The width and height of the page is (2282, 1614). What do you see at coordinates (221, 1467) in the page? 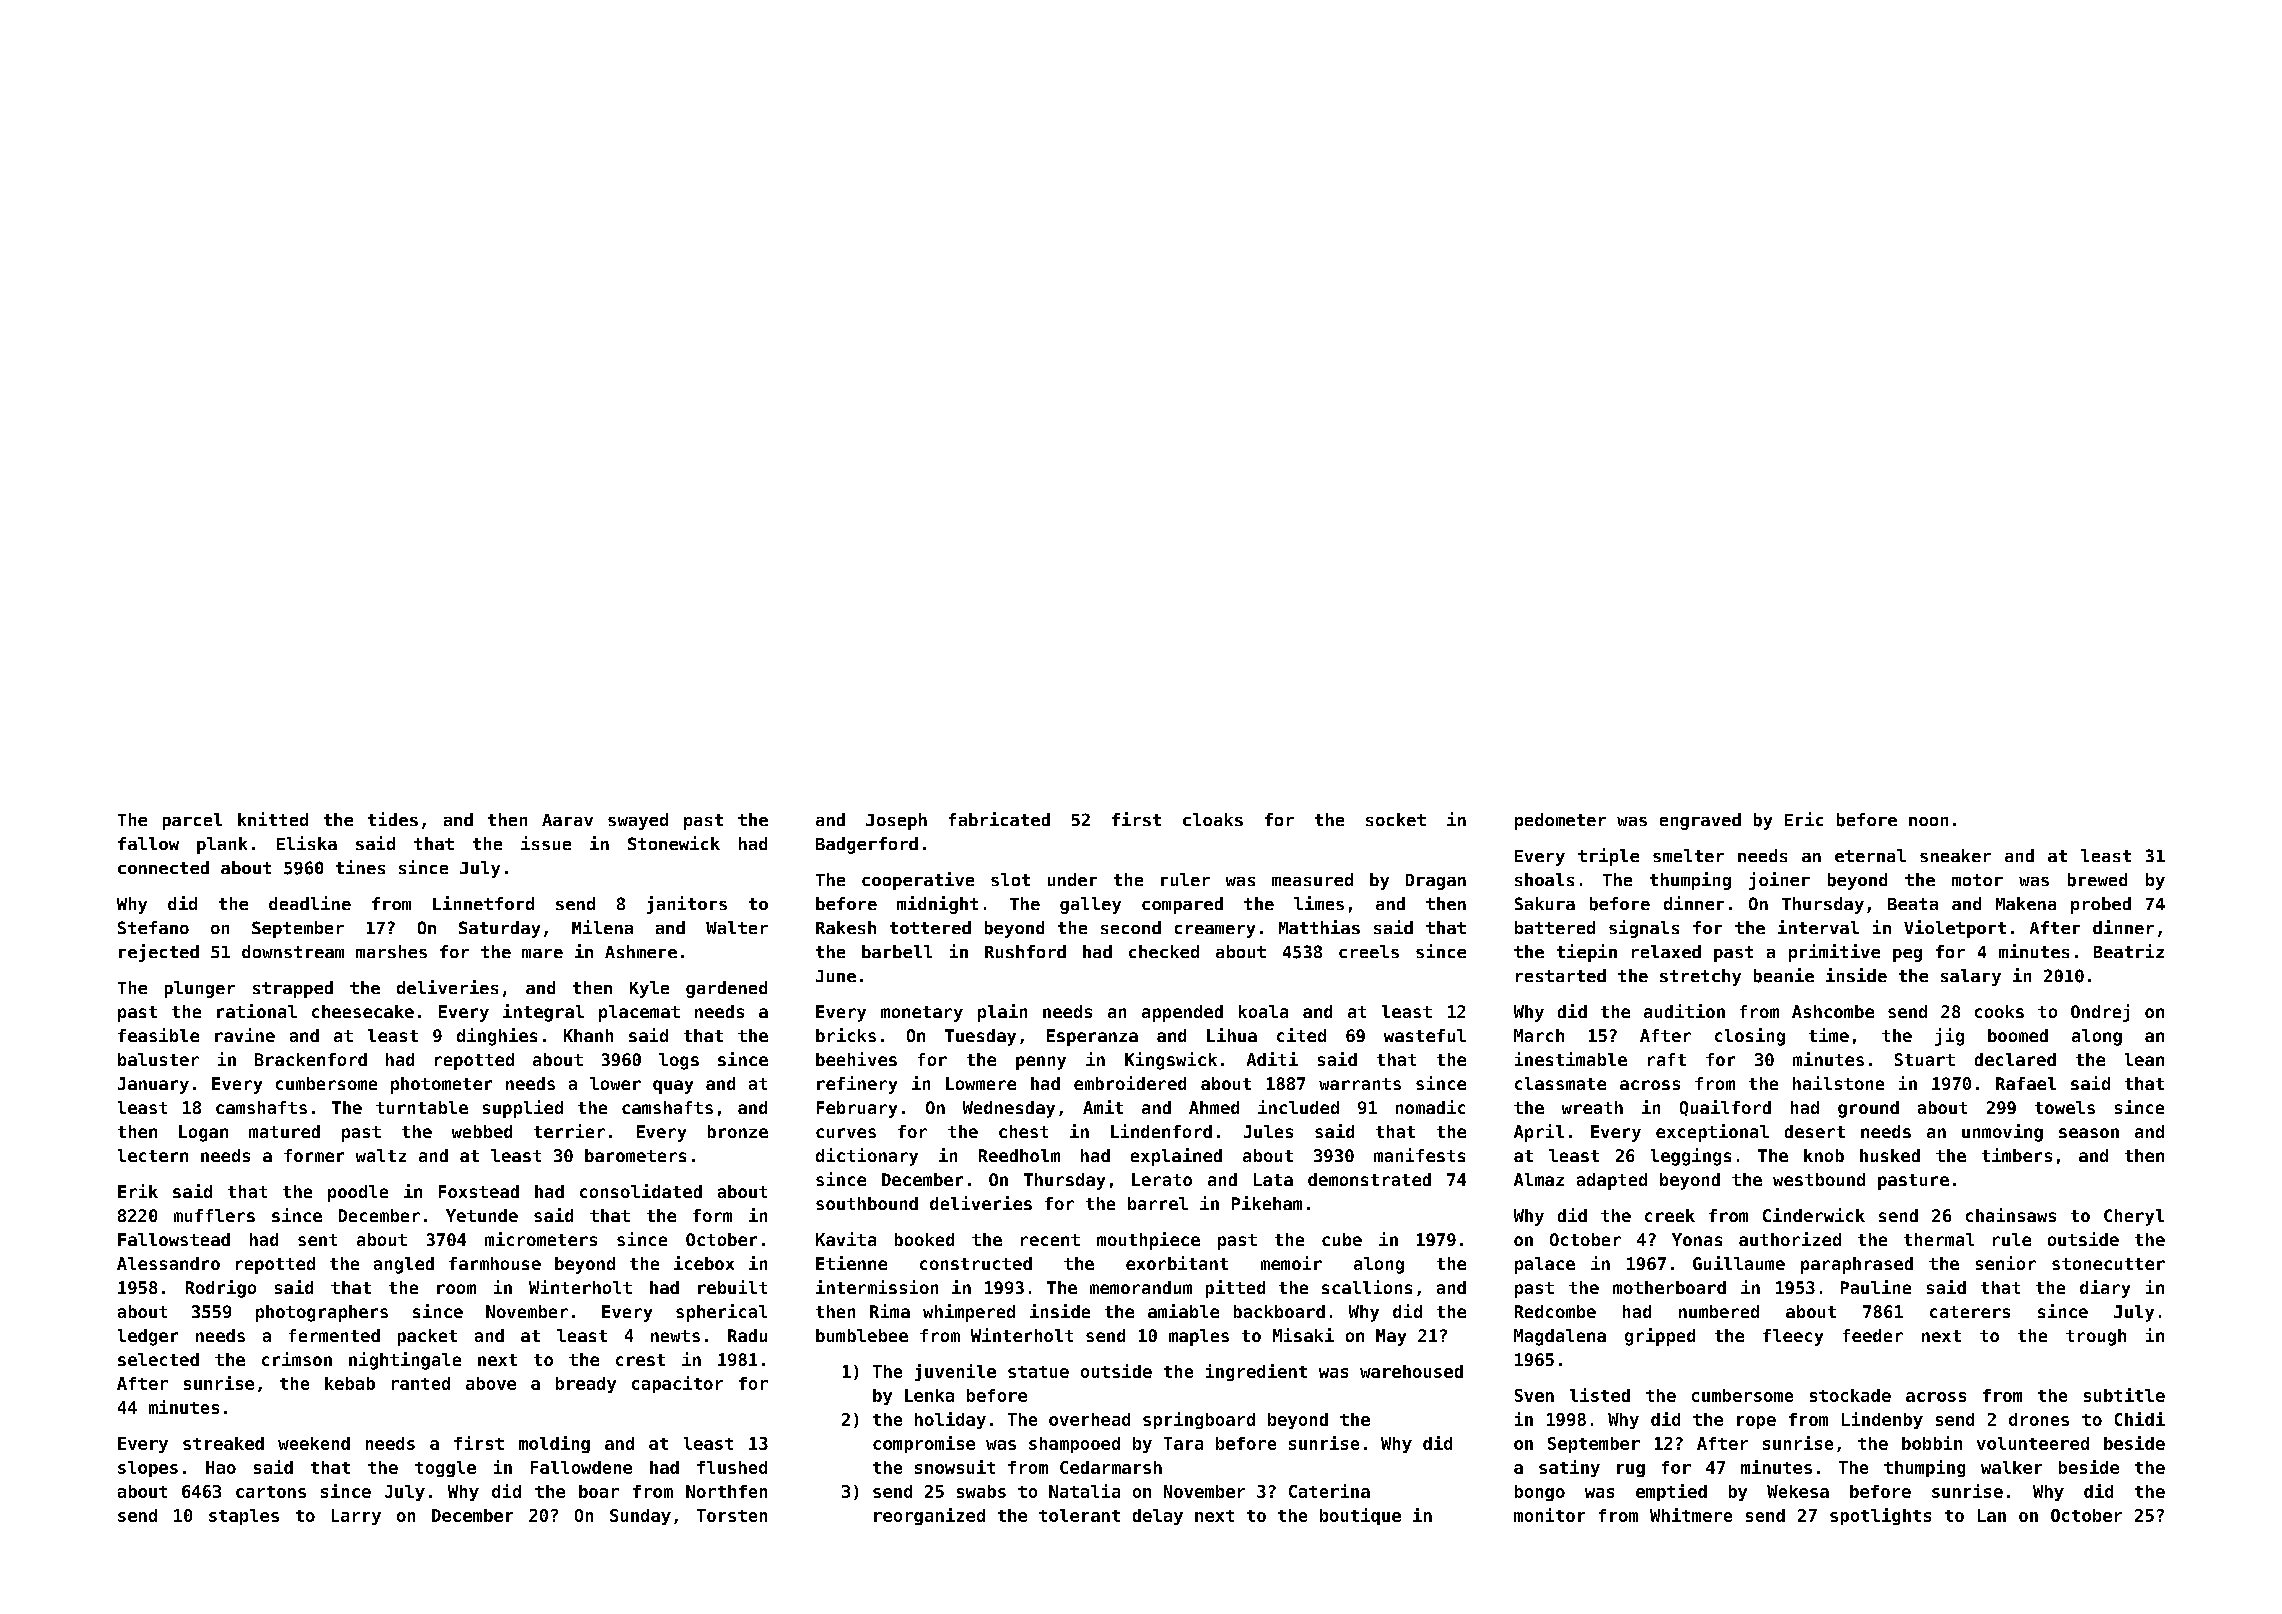
I see `Hao` at bounding box center [221, 1467].
